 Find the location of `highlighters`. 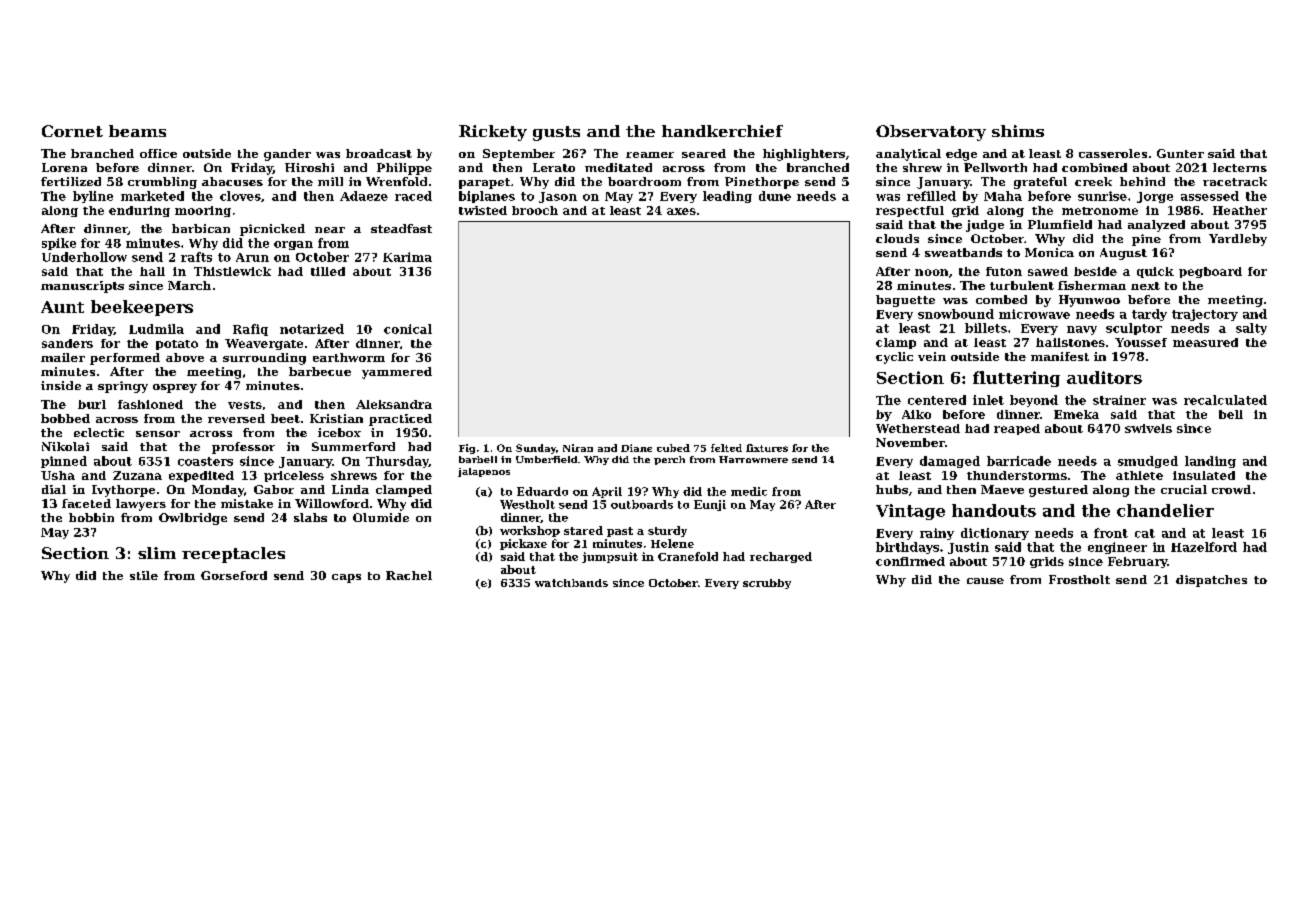

highlighters is located at coordinates (804, 155).
